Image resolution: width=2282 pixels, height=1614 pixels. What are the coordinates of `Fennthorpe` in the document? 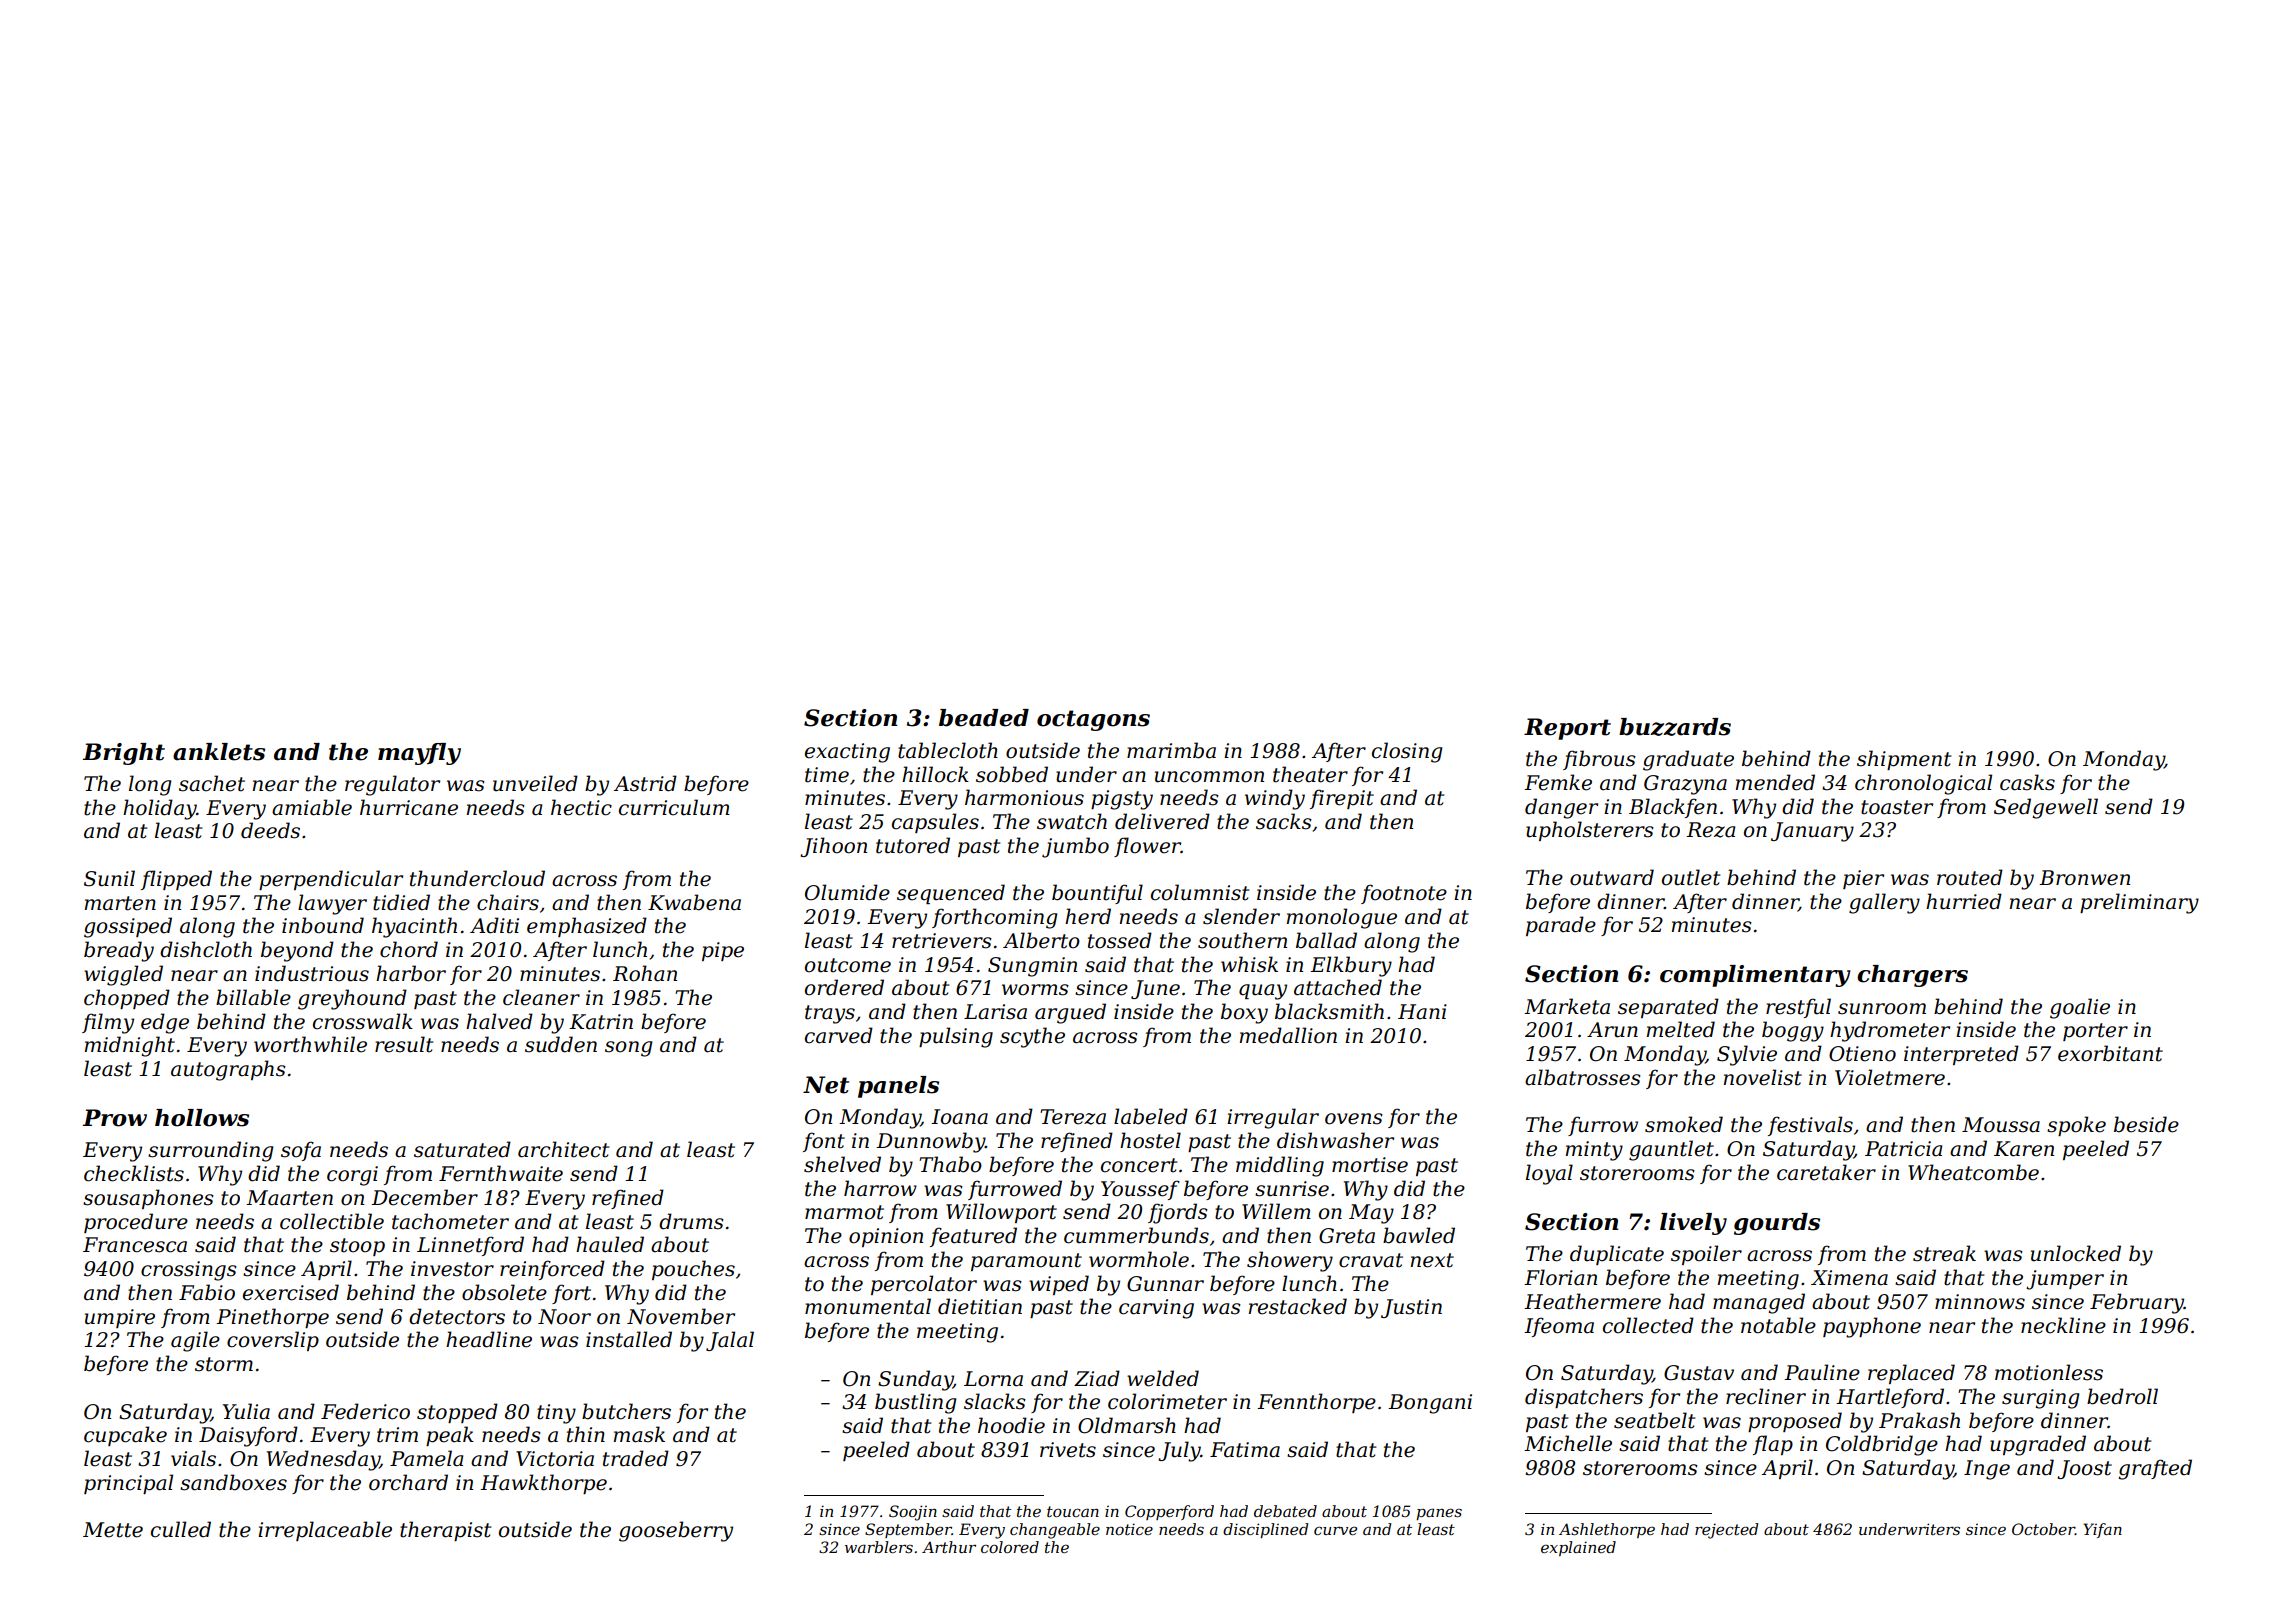 It's located at (1316, 1403).
